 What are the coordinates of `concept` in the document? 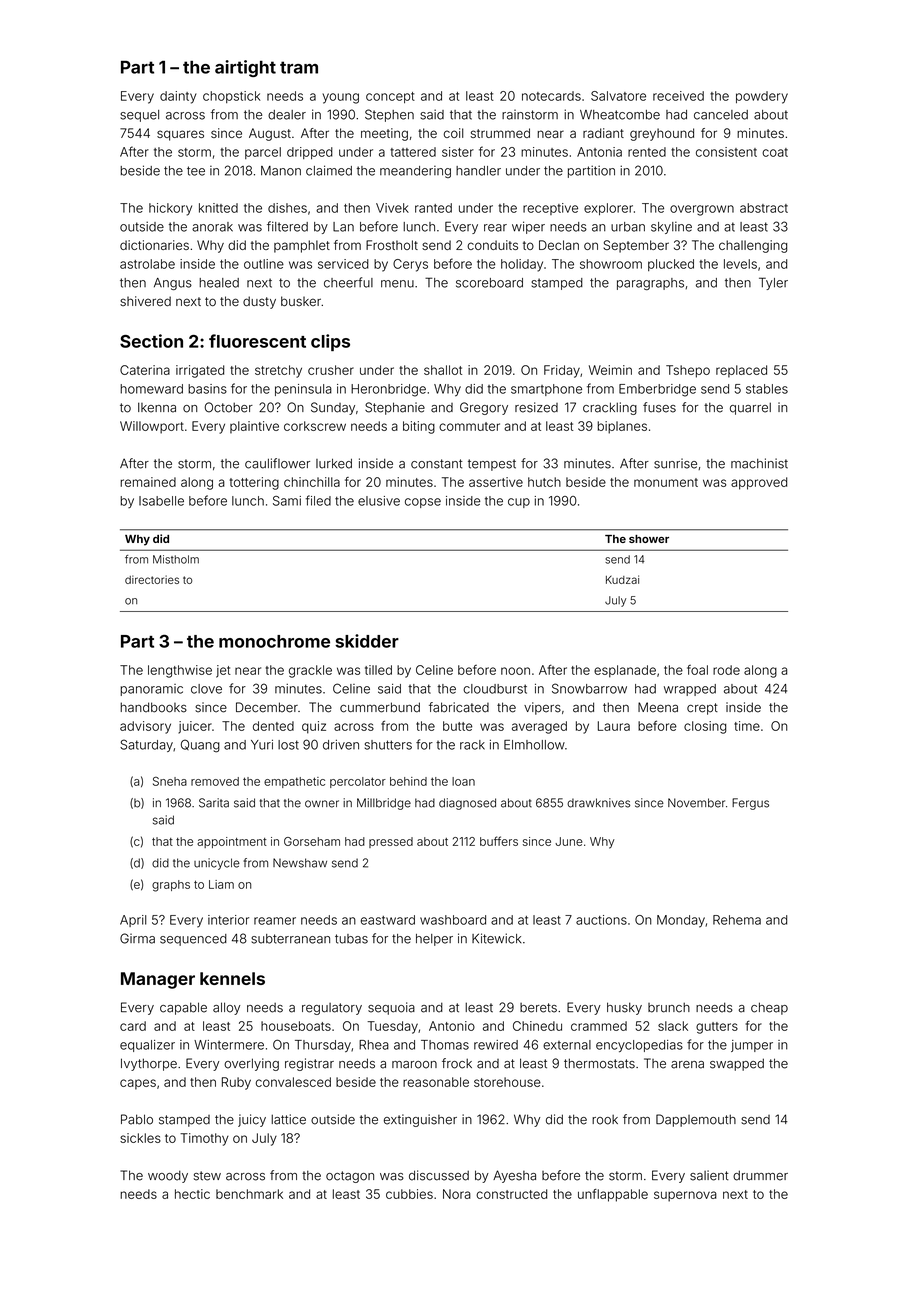 It's located at (390, 97).
